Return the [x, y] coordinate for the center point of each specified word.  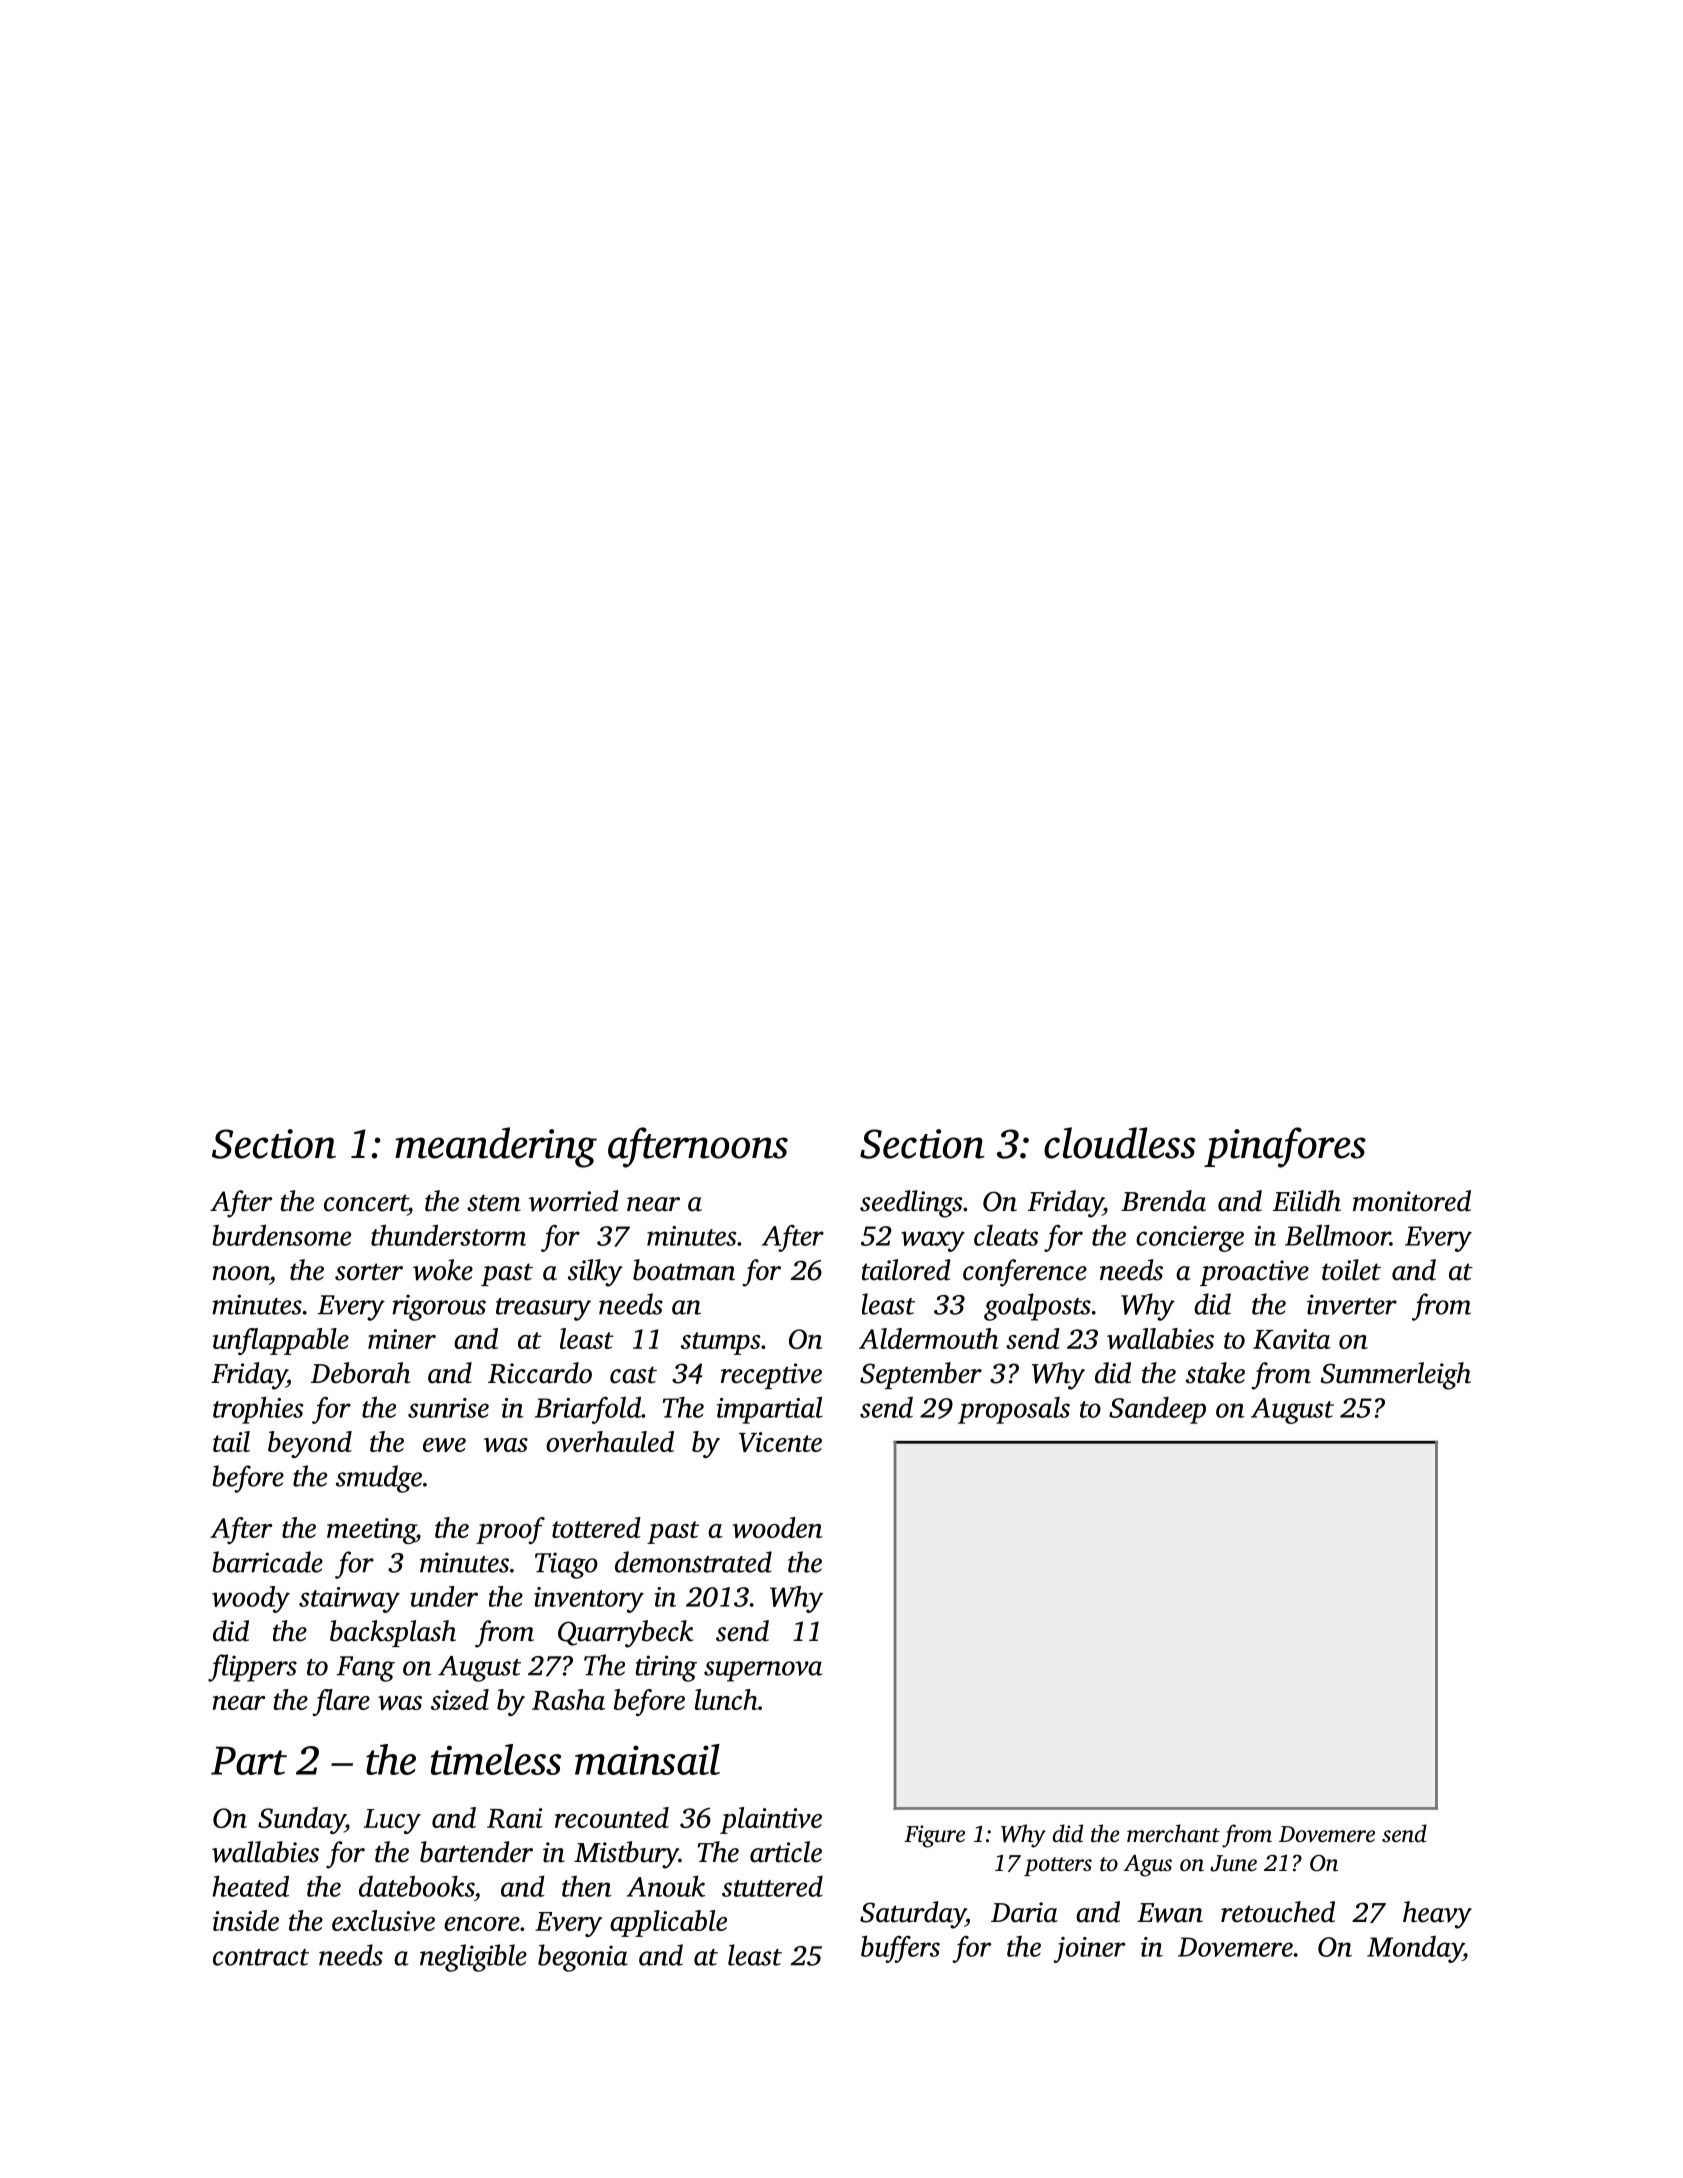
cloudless [1120, 1143]
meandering [496, 1147]
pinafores [1285, 1147]
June [1233, 1863]
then [587, 1886]
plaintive [771, 1820]
